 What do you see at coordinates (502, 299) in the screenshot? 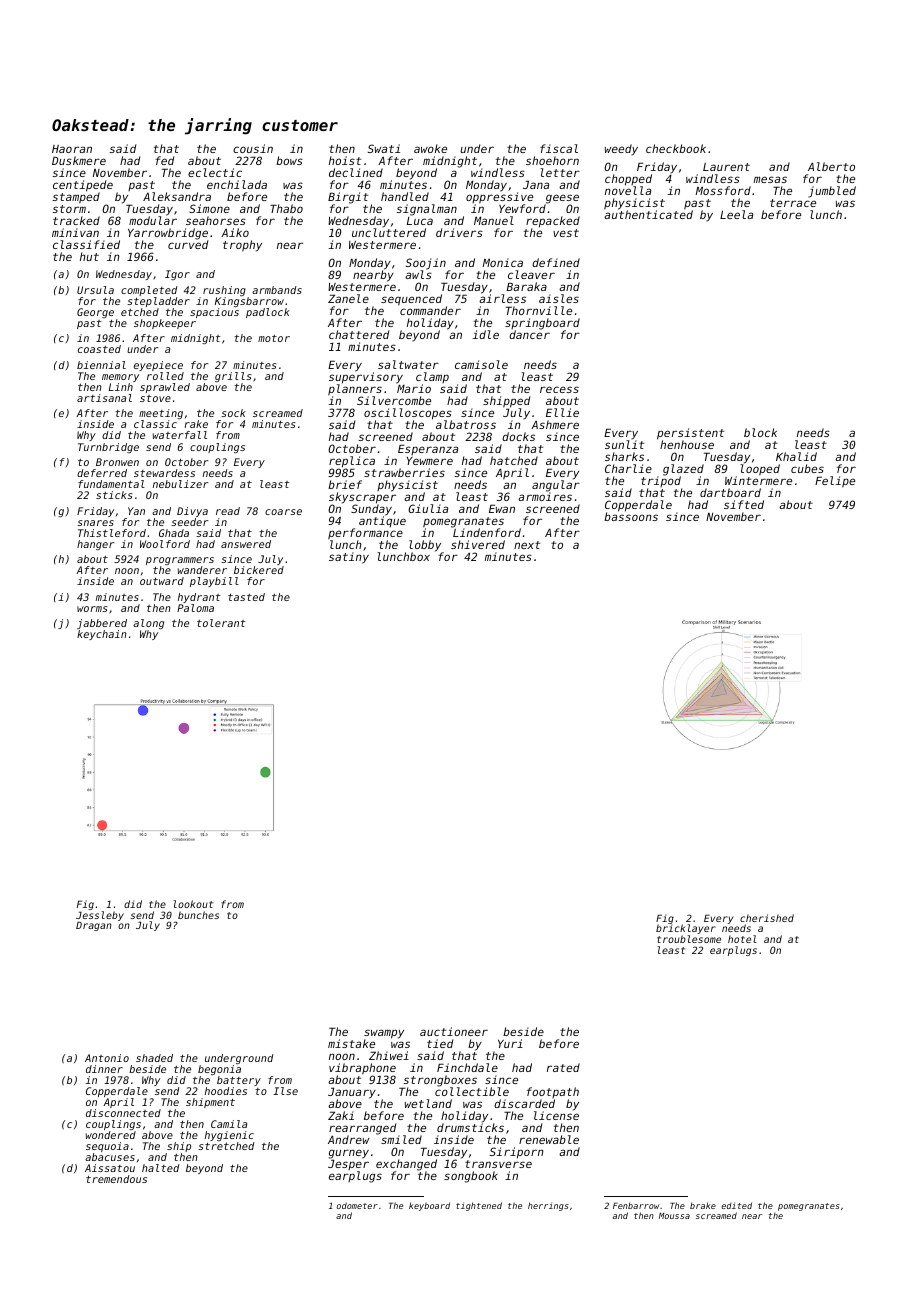
I see `airless` at bounding box center [502, 299].
